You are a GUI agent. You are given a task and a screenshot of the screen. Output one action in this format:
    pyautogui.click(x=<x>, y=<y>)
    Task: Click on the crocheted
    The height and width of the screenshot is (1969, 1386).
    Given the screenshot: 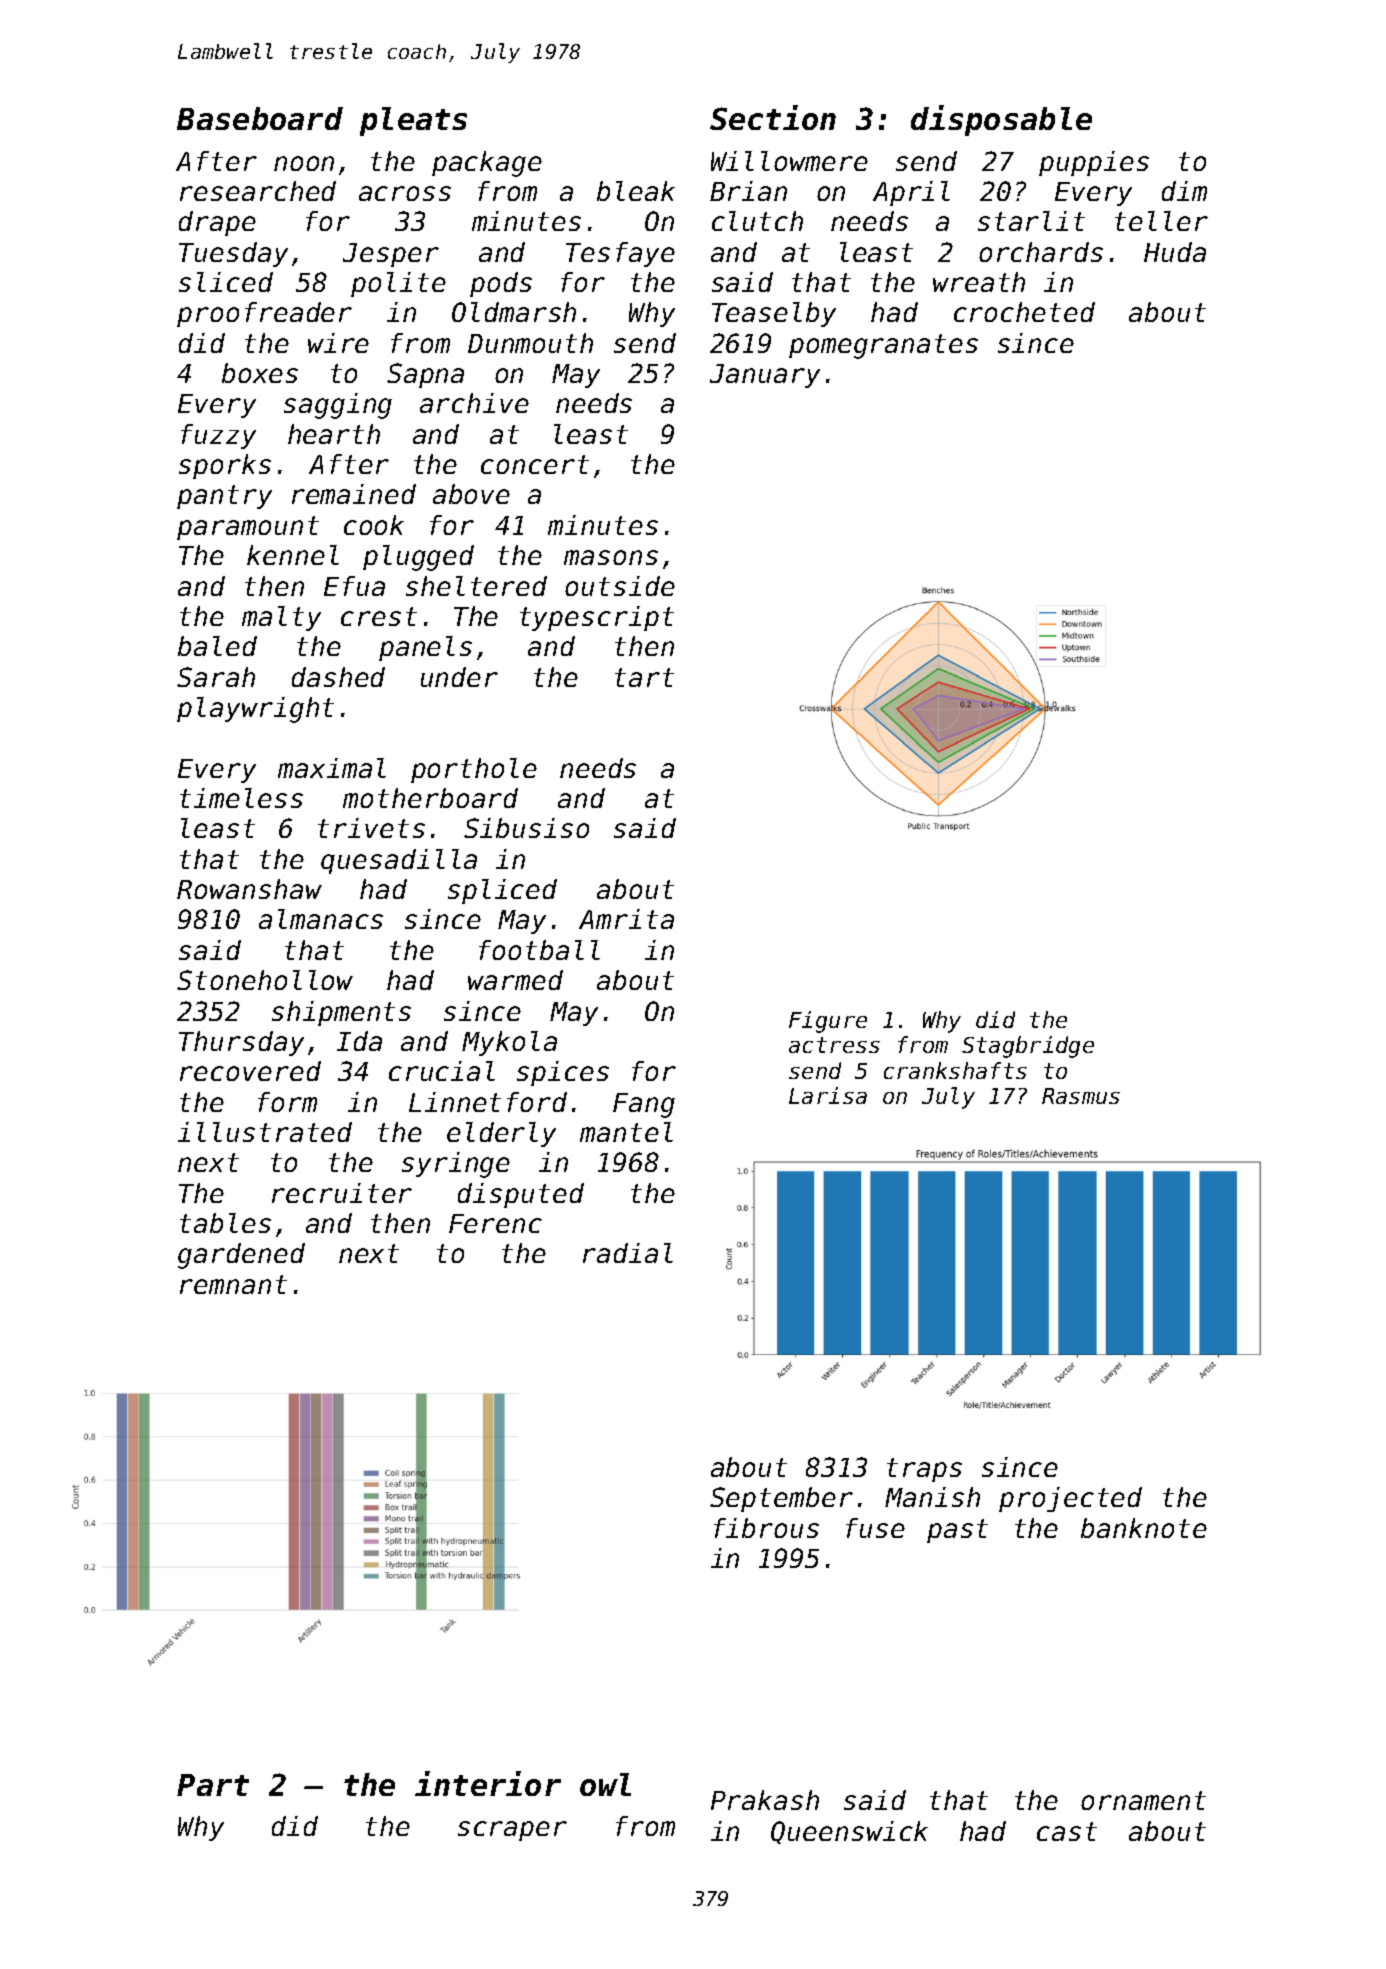 What is the action you would take?
    pyautogui.click(x=1024, y=312)
